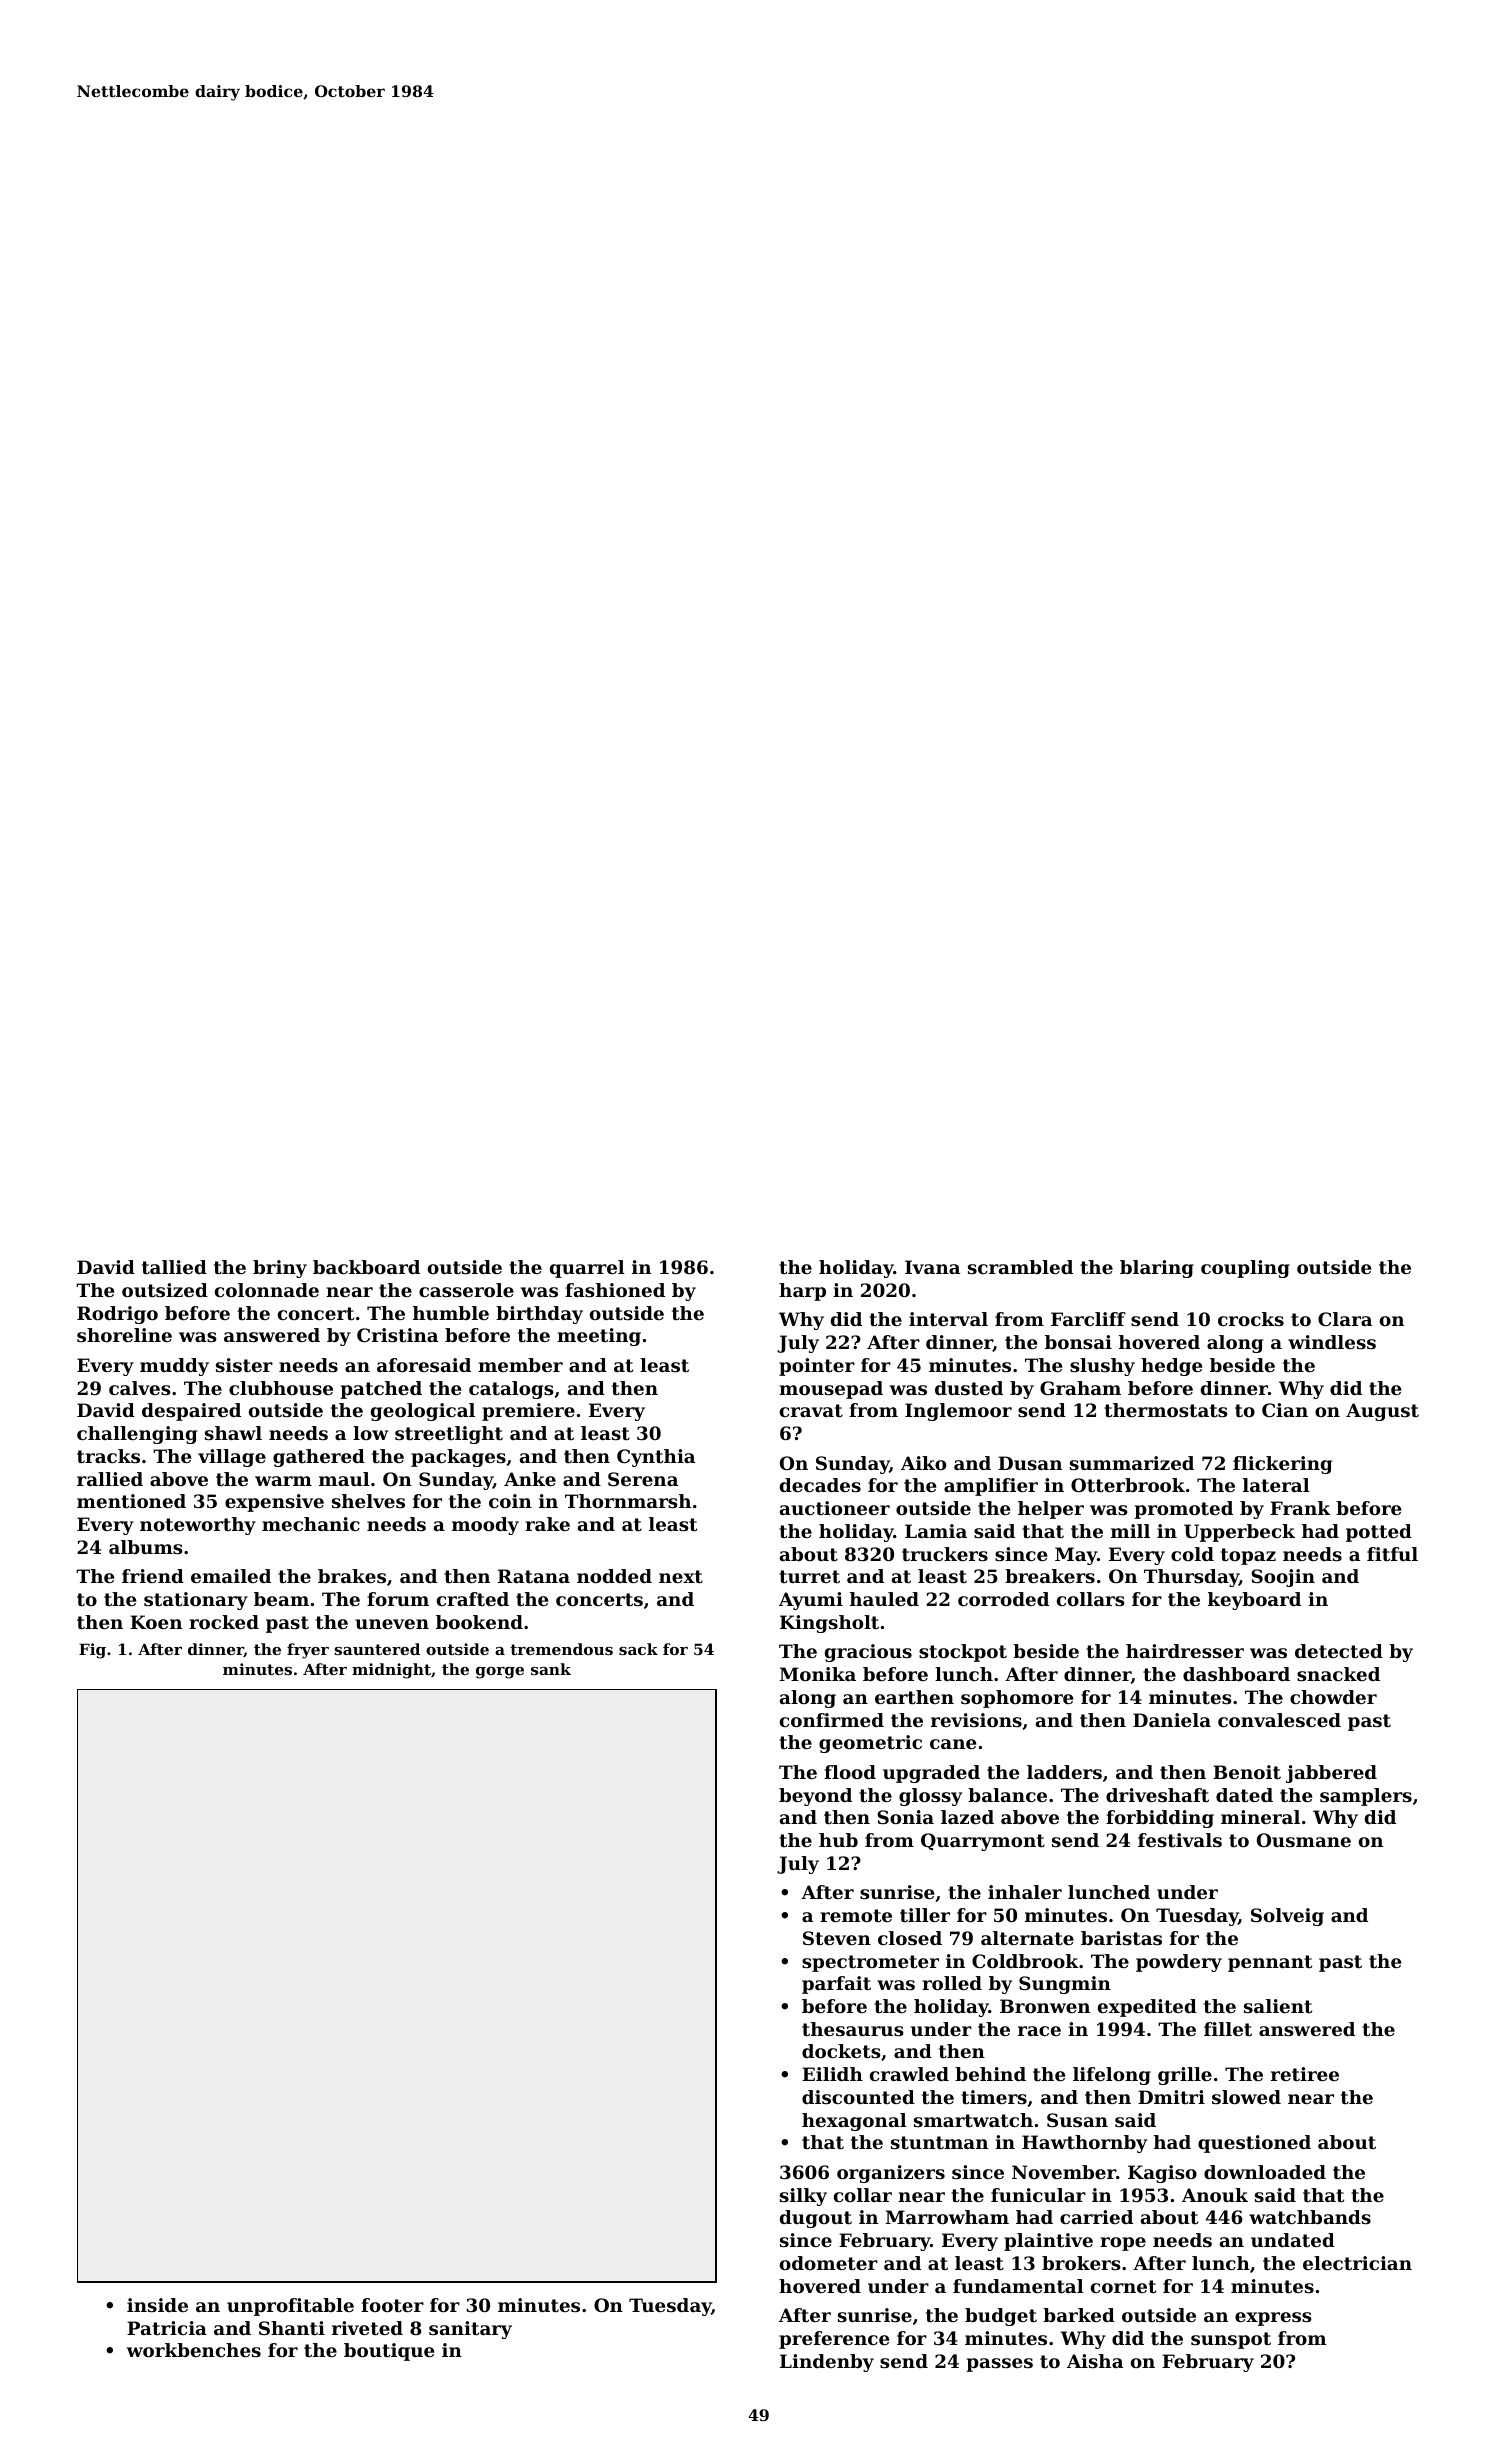 The image size is (1496, 2464). Describe the element at coordinates (681, 1576) in the document. I see `next` at that location.
